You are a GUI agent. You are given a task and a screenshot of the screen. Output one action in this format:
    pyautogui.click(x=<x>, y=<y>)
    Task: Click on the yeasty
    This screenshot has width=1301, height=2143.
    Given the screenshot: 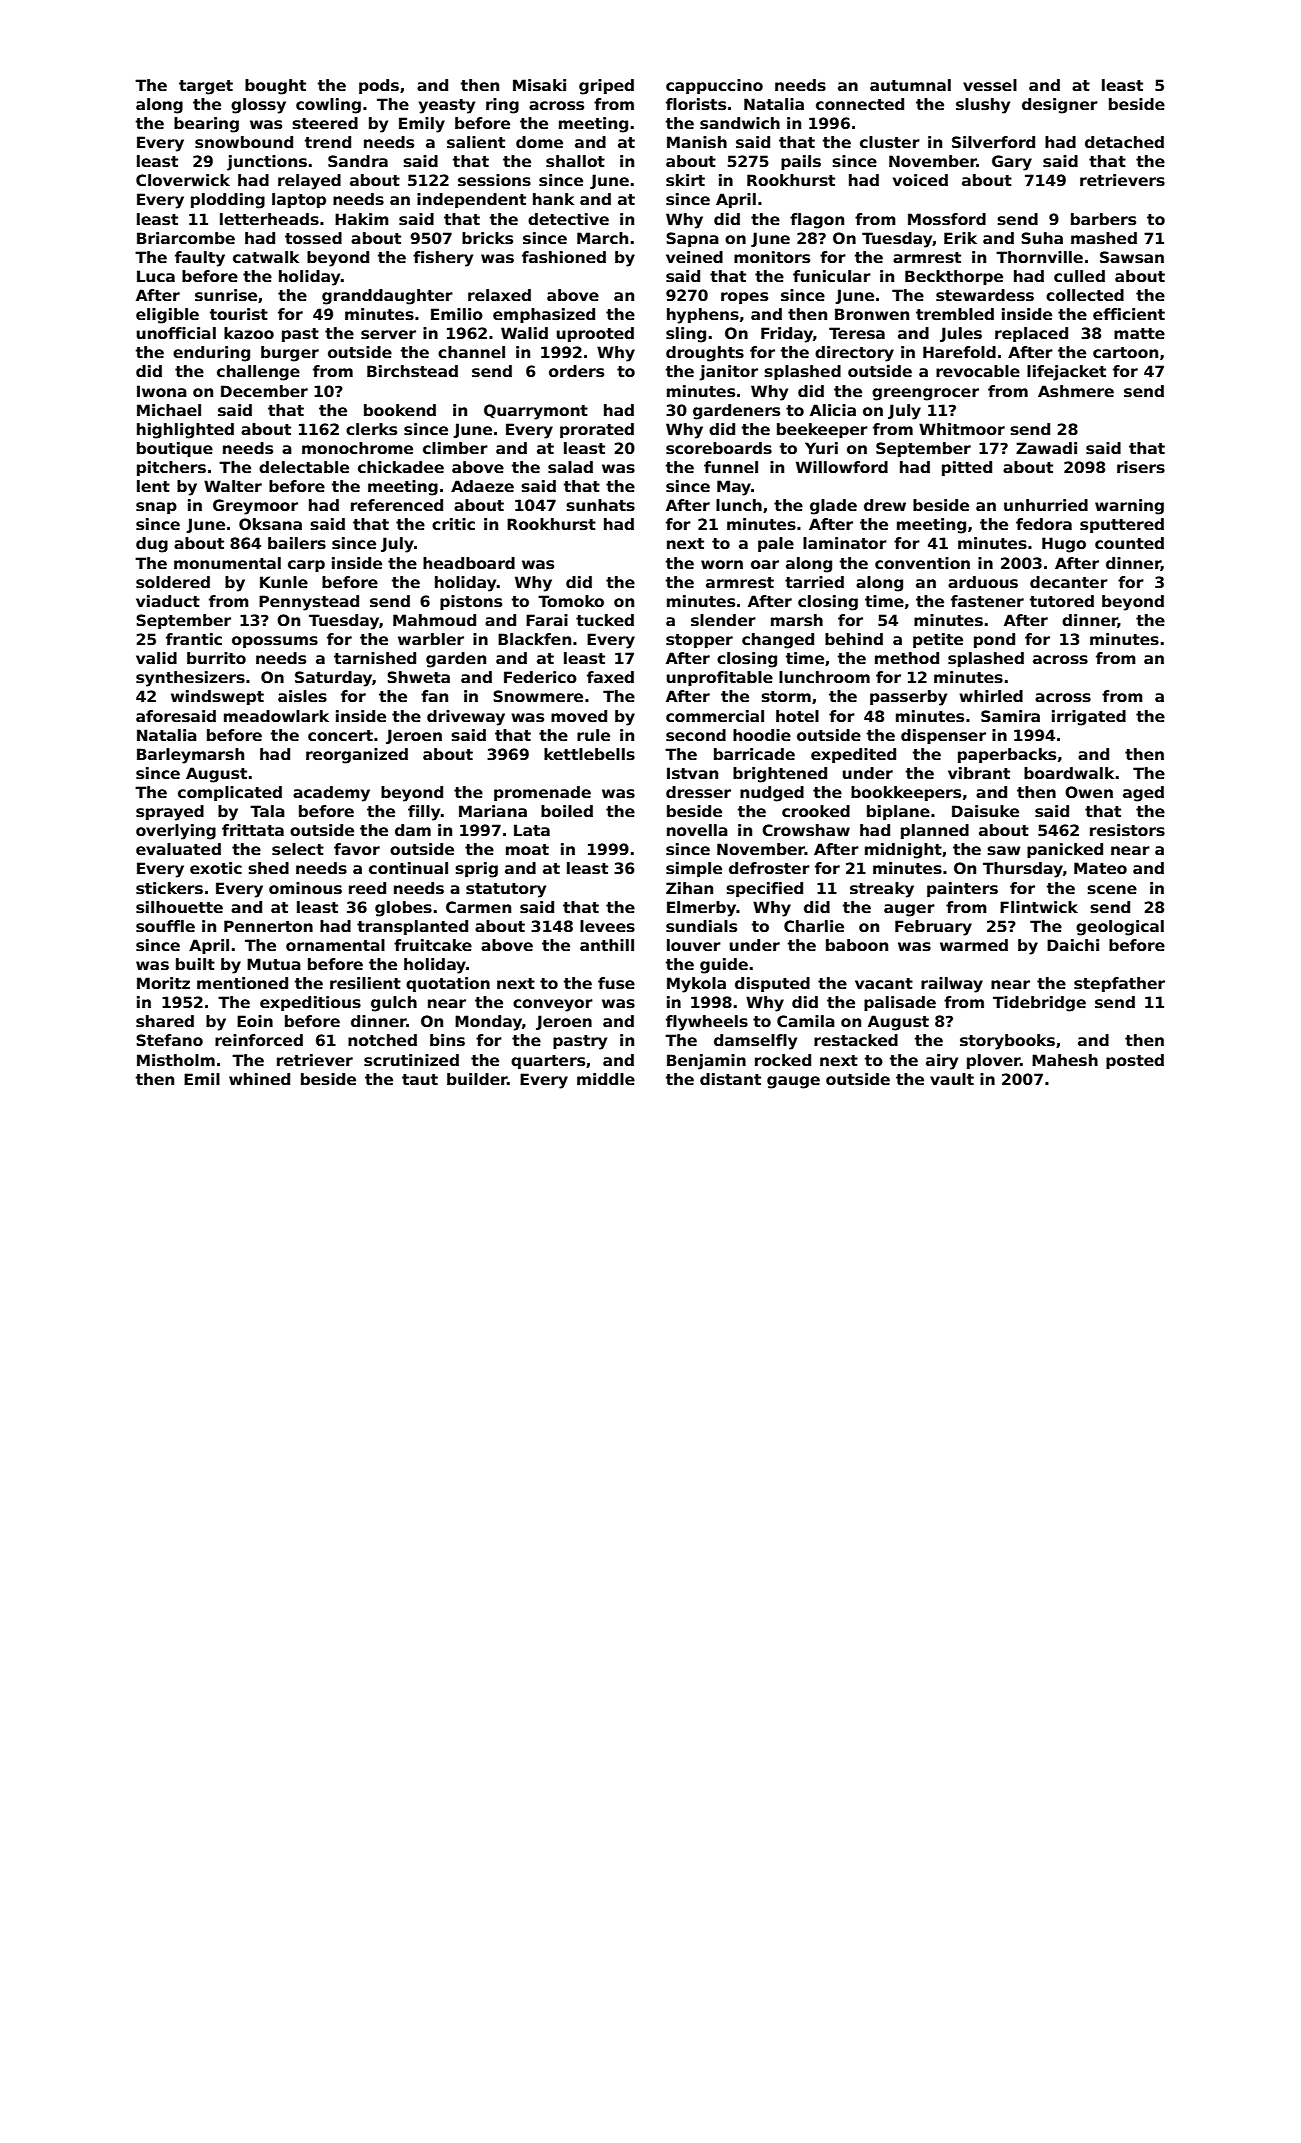 What is the action you would take?
    pyautogui.click(x=447, y=106)
